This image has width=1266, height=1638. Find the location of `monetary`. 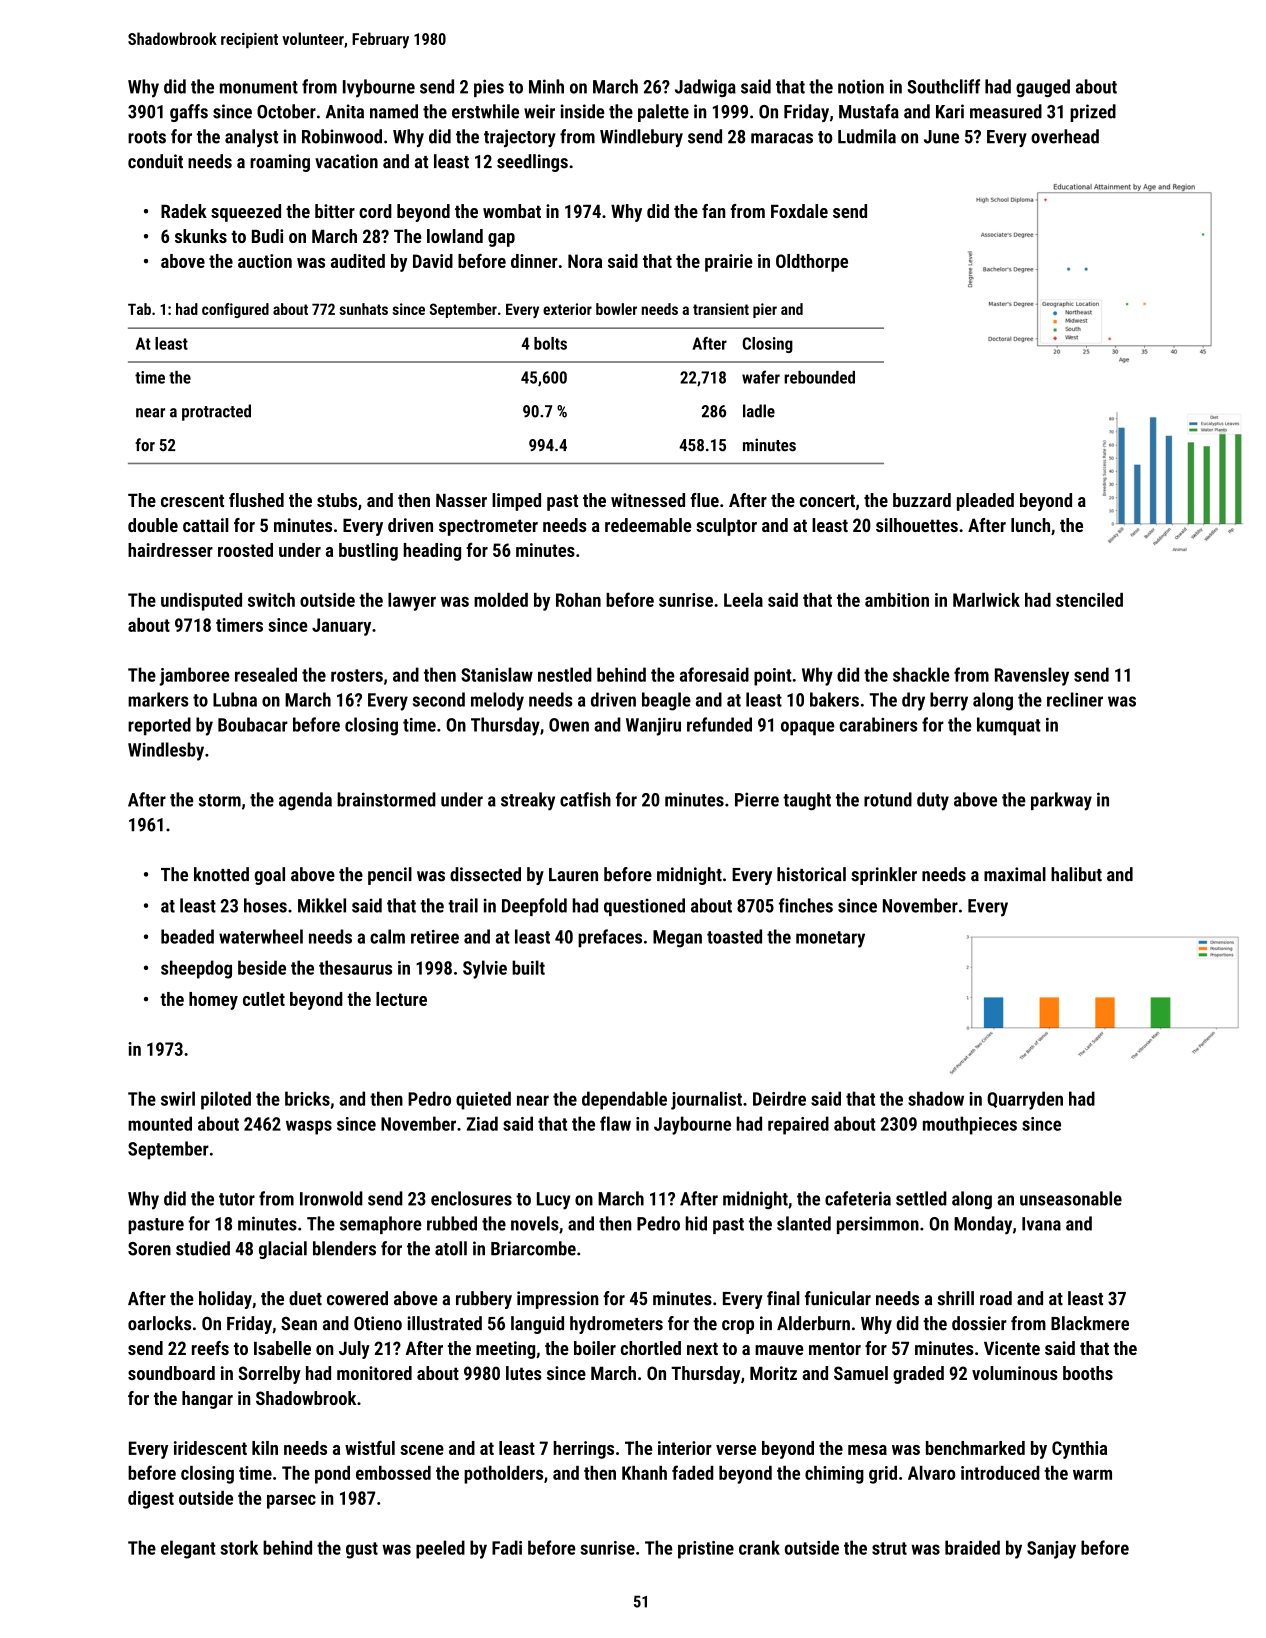

monetary is located at coordinates (830, 939).
